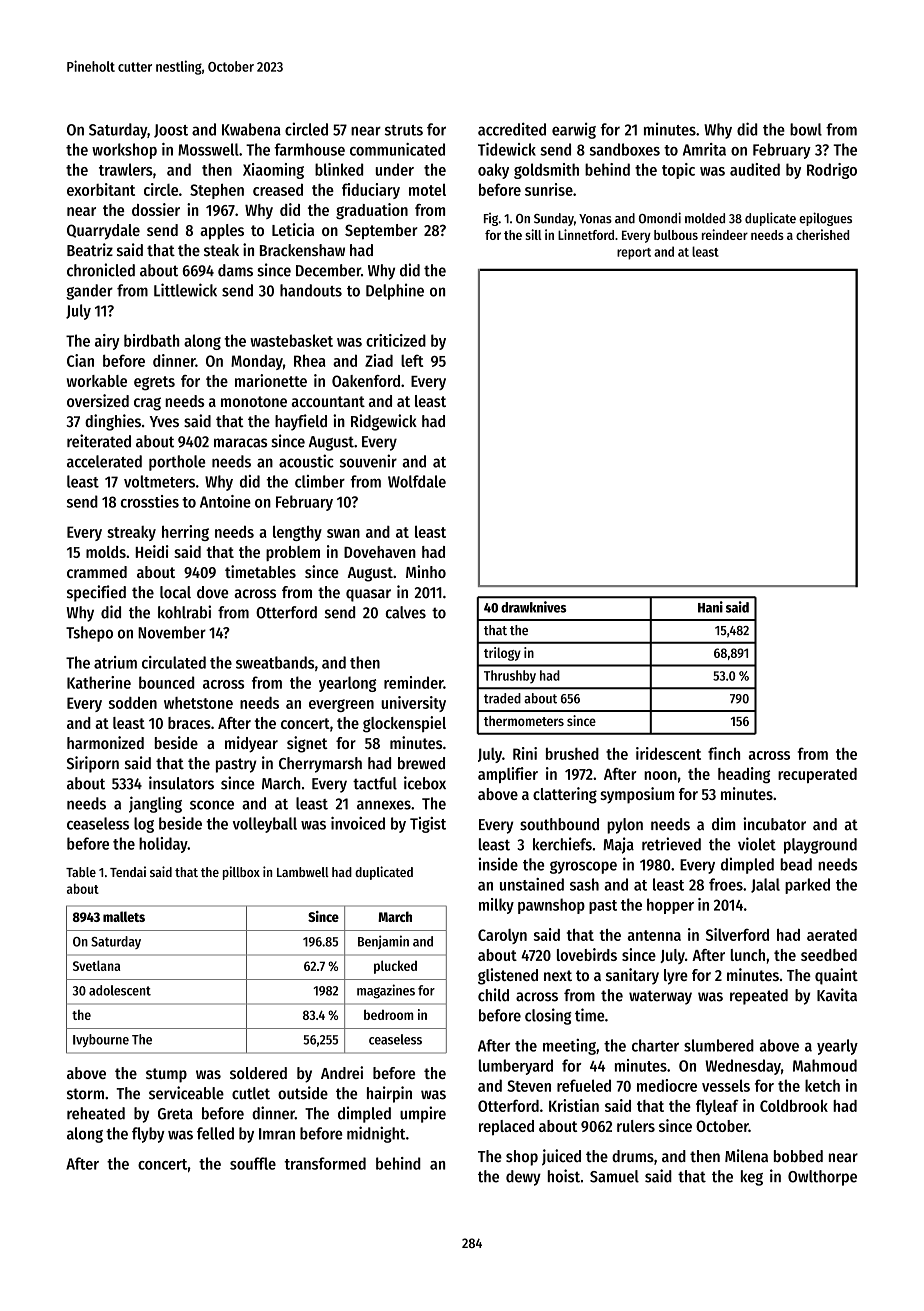 The height and width of the screenshot is (1311, 924). Describe the element at coordinates (574, 130) in the screenshot. I see `earwig` at that location.
